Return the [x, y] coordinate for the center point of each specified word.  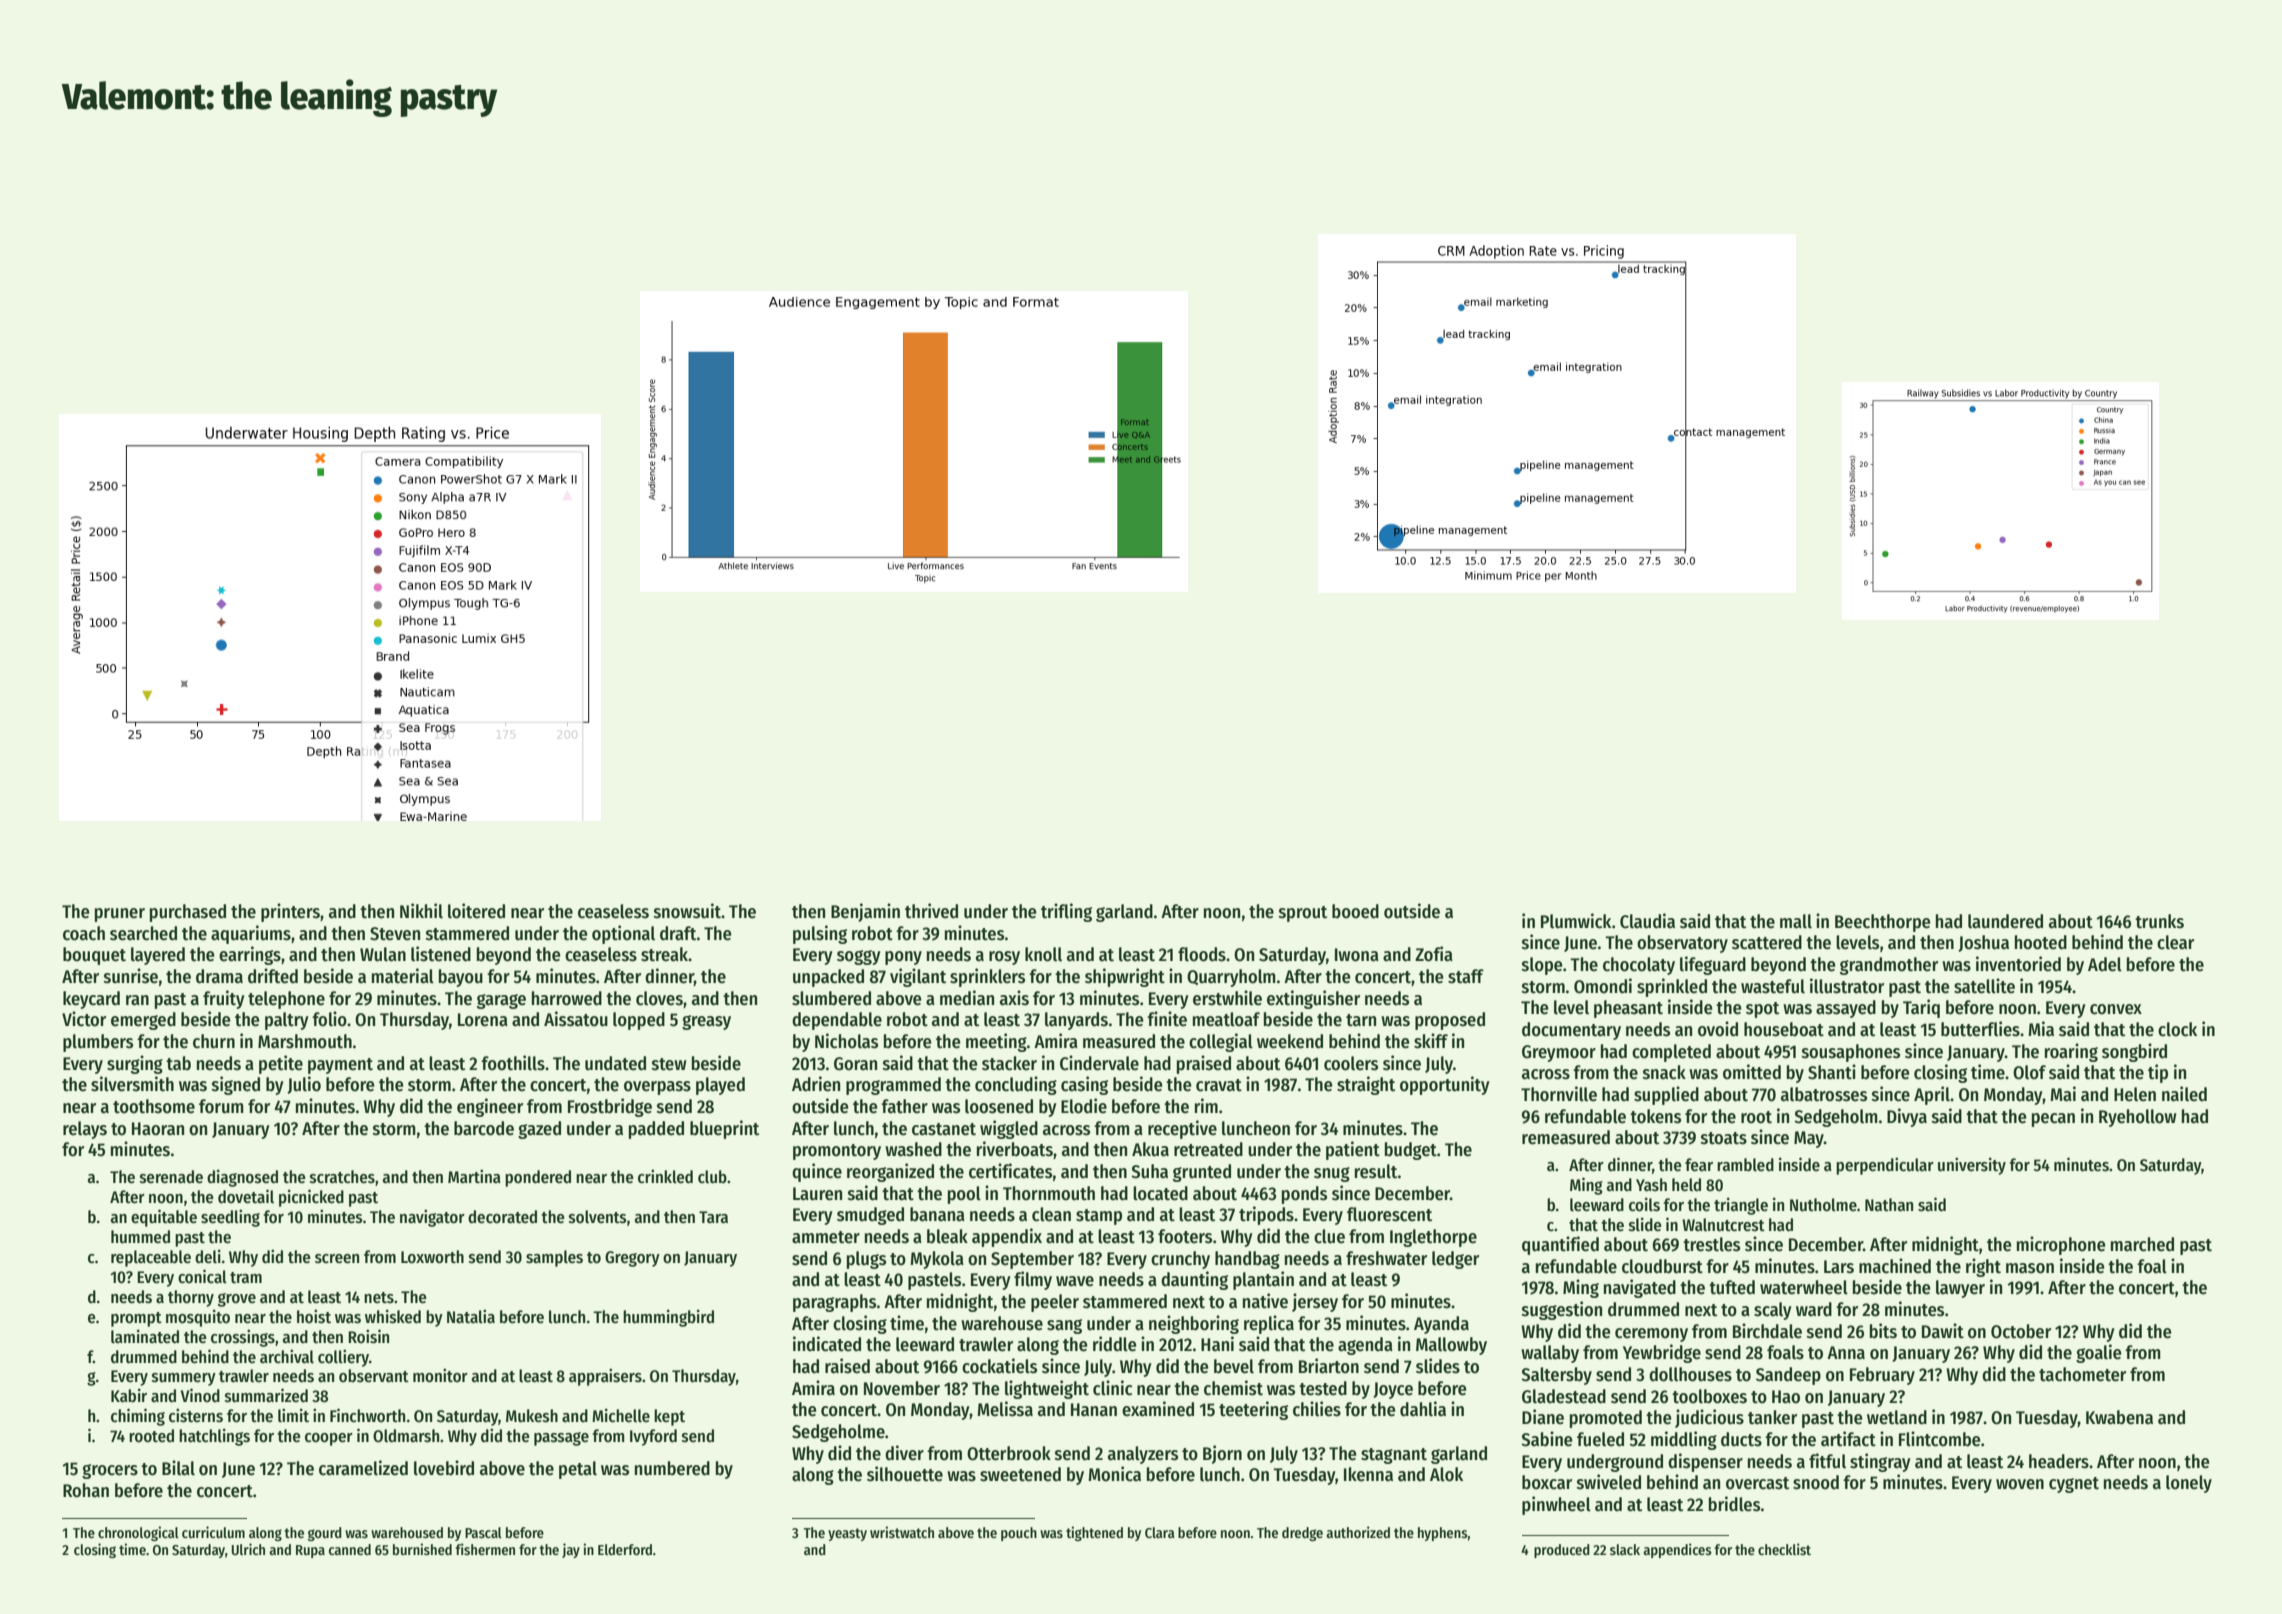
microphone [2061, 1245]
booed [1355, 911]
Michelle [621, 1415]
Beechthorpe [1883, 923]
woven [2020, 1484]
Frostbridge [610, 1107]
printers [290, 912]
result [1376, 1171]
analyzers [1143, 1455]
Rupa [310, 1551]
